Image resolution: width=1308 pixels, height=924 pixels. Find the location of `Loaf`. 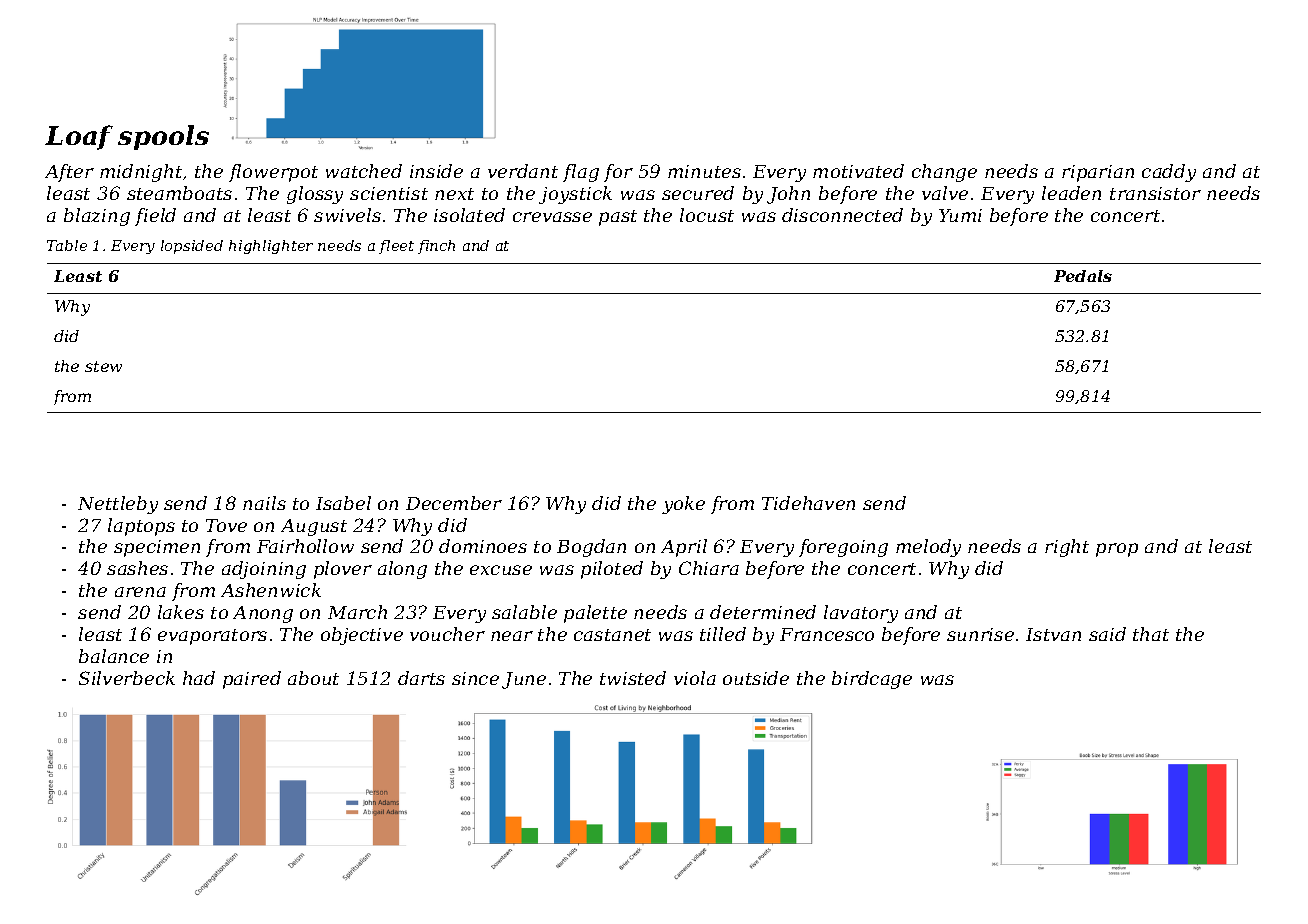

Loaf is located at coordinates (79, 137).
